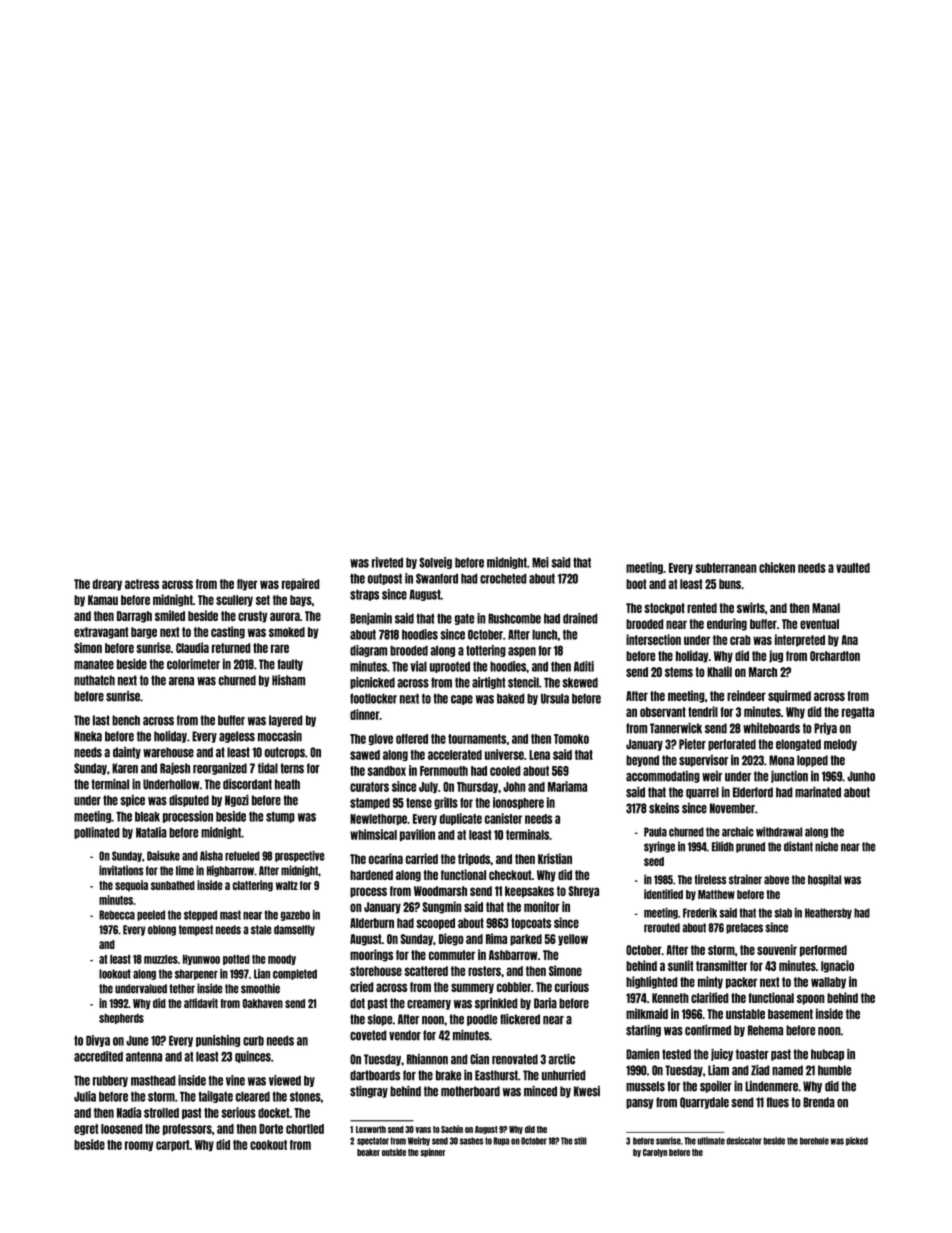 This screenshot has height=1233, width=952. What do you see at coordinates (163, 856) in the screenshot?
I see `Daisuke` at bounding box center [163, 856].
